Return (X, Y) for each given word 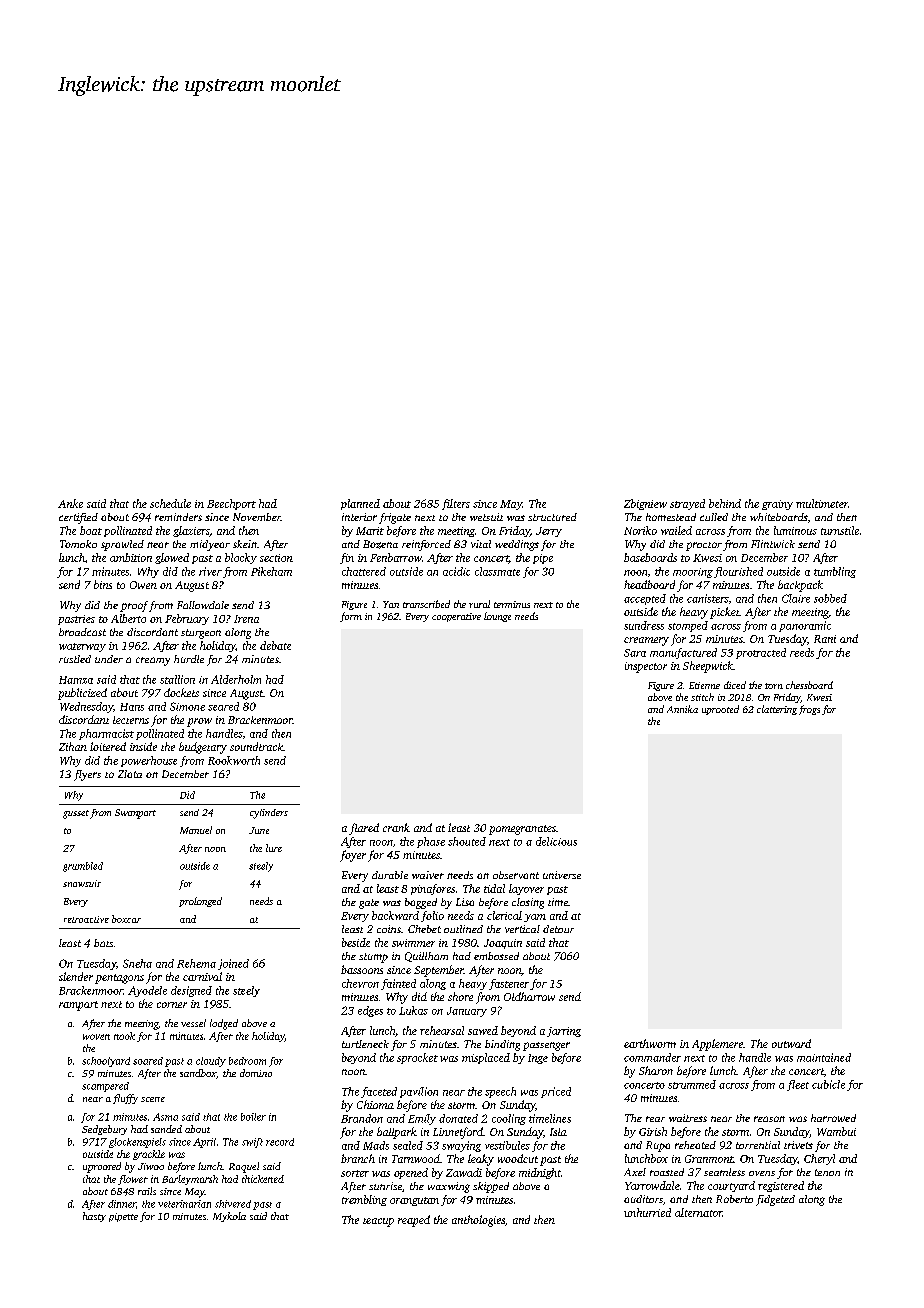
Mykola (229, 1217)
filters (456, 504)
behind (725, 503)
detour (558, 929)
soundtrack (256, 746)
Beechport (231, 504)
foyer (353, 856)
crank (396, 827)
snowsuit (82, 883)
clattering (777, 710)
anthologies (478, 1221)
